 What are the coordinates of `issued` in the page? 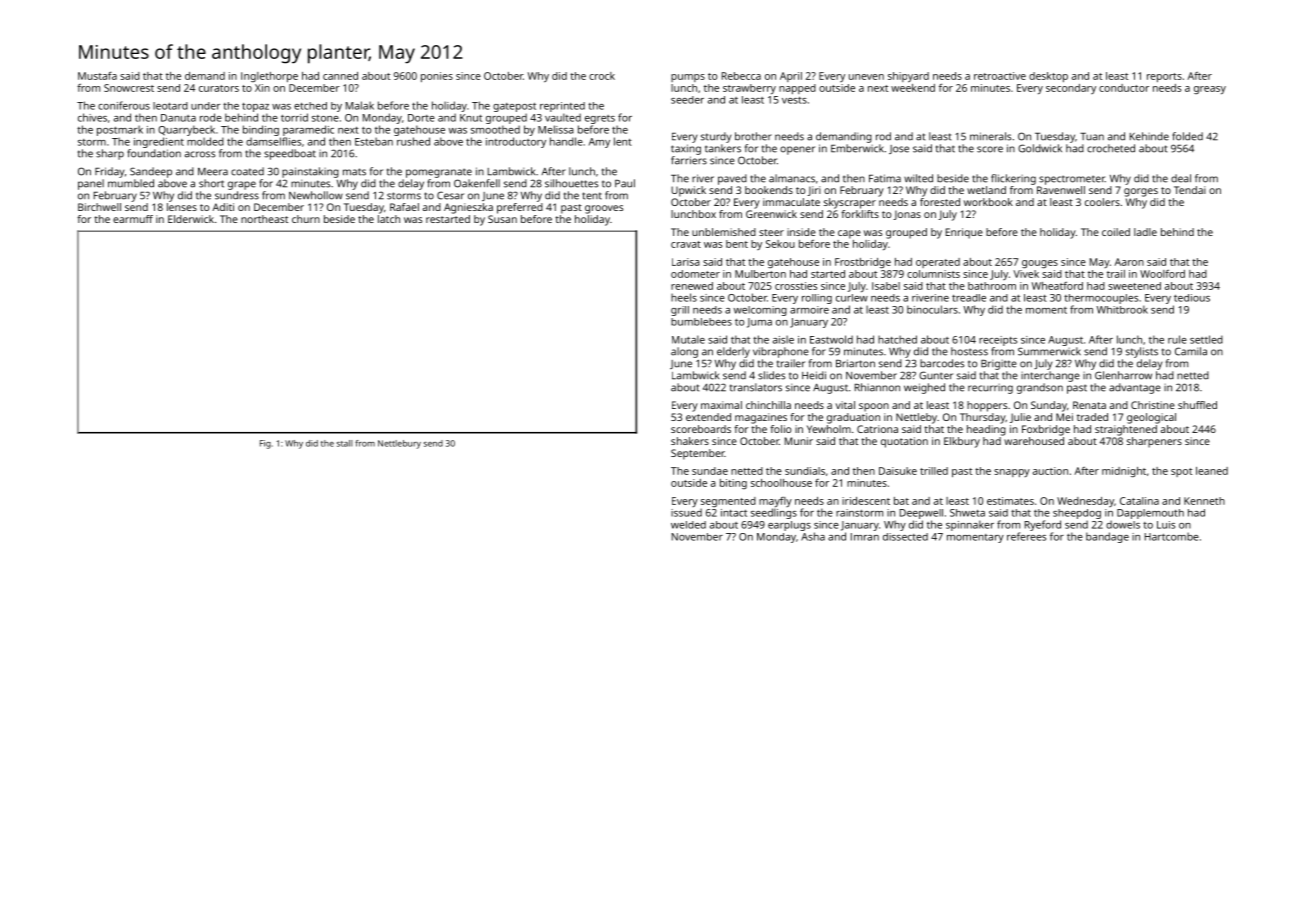 It's located at (686, 512).
